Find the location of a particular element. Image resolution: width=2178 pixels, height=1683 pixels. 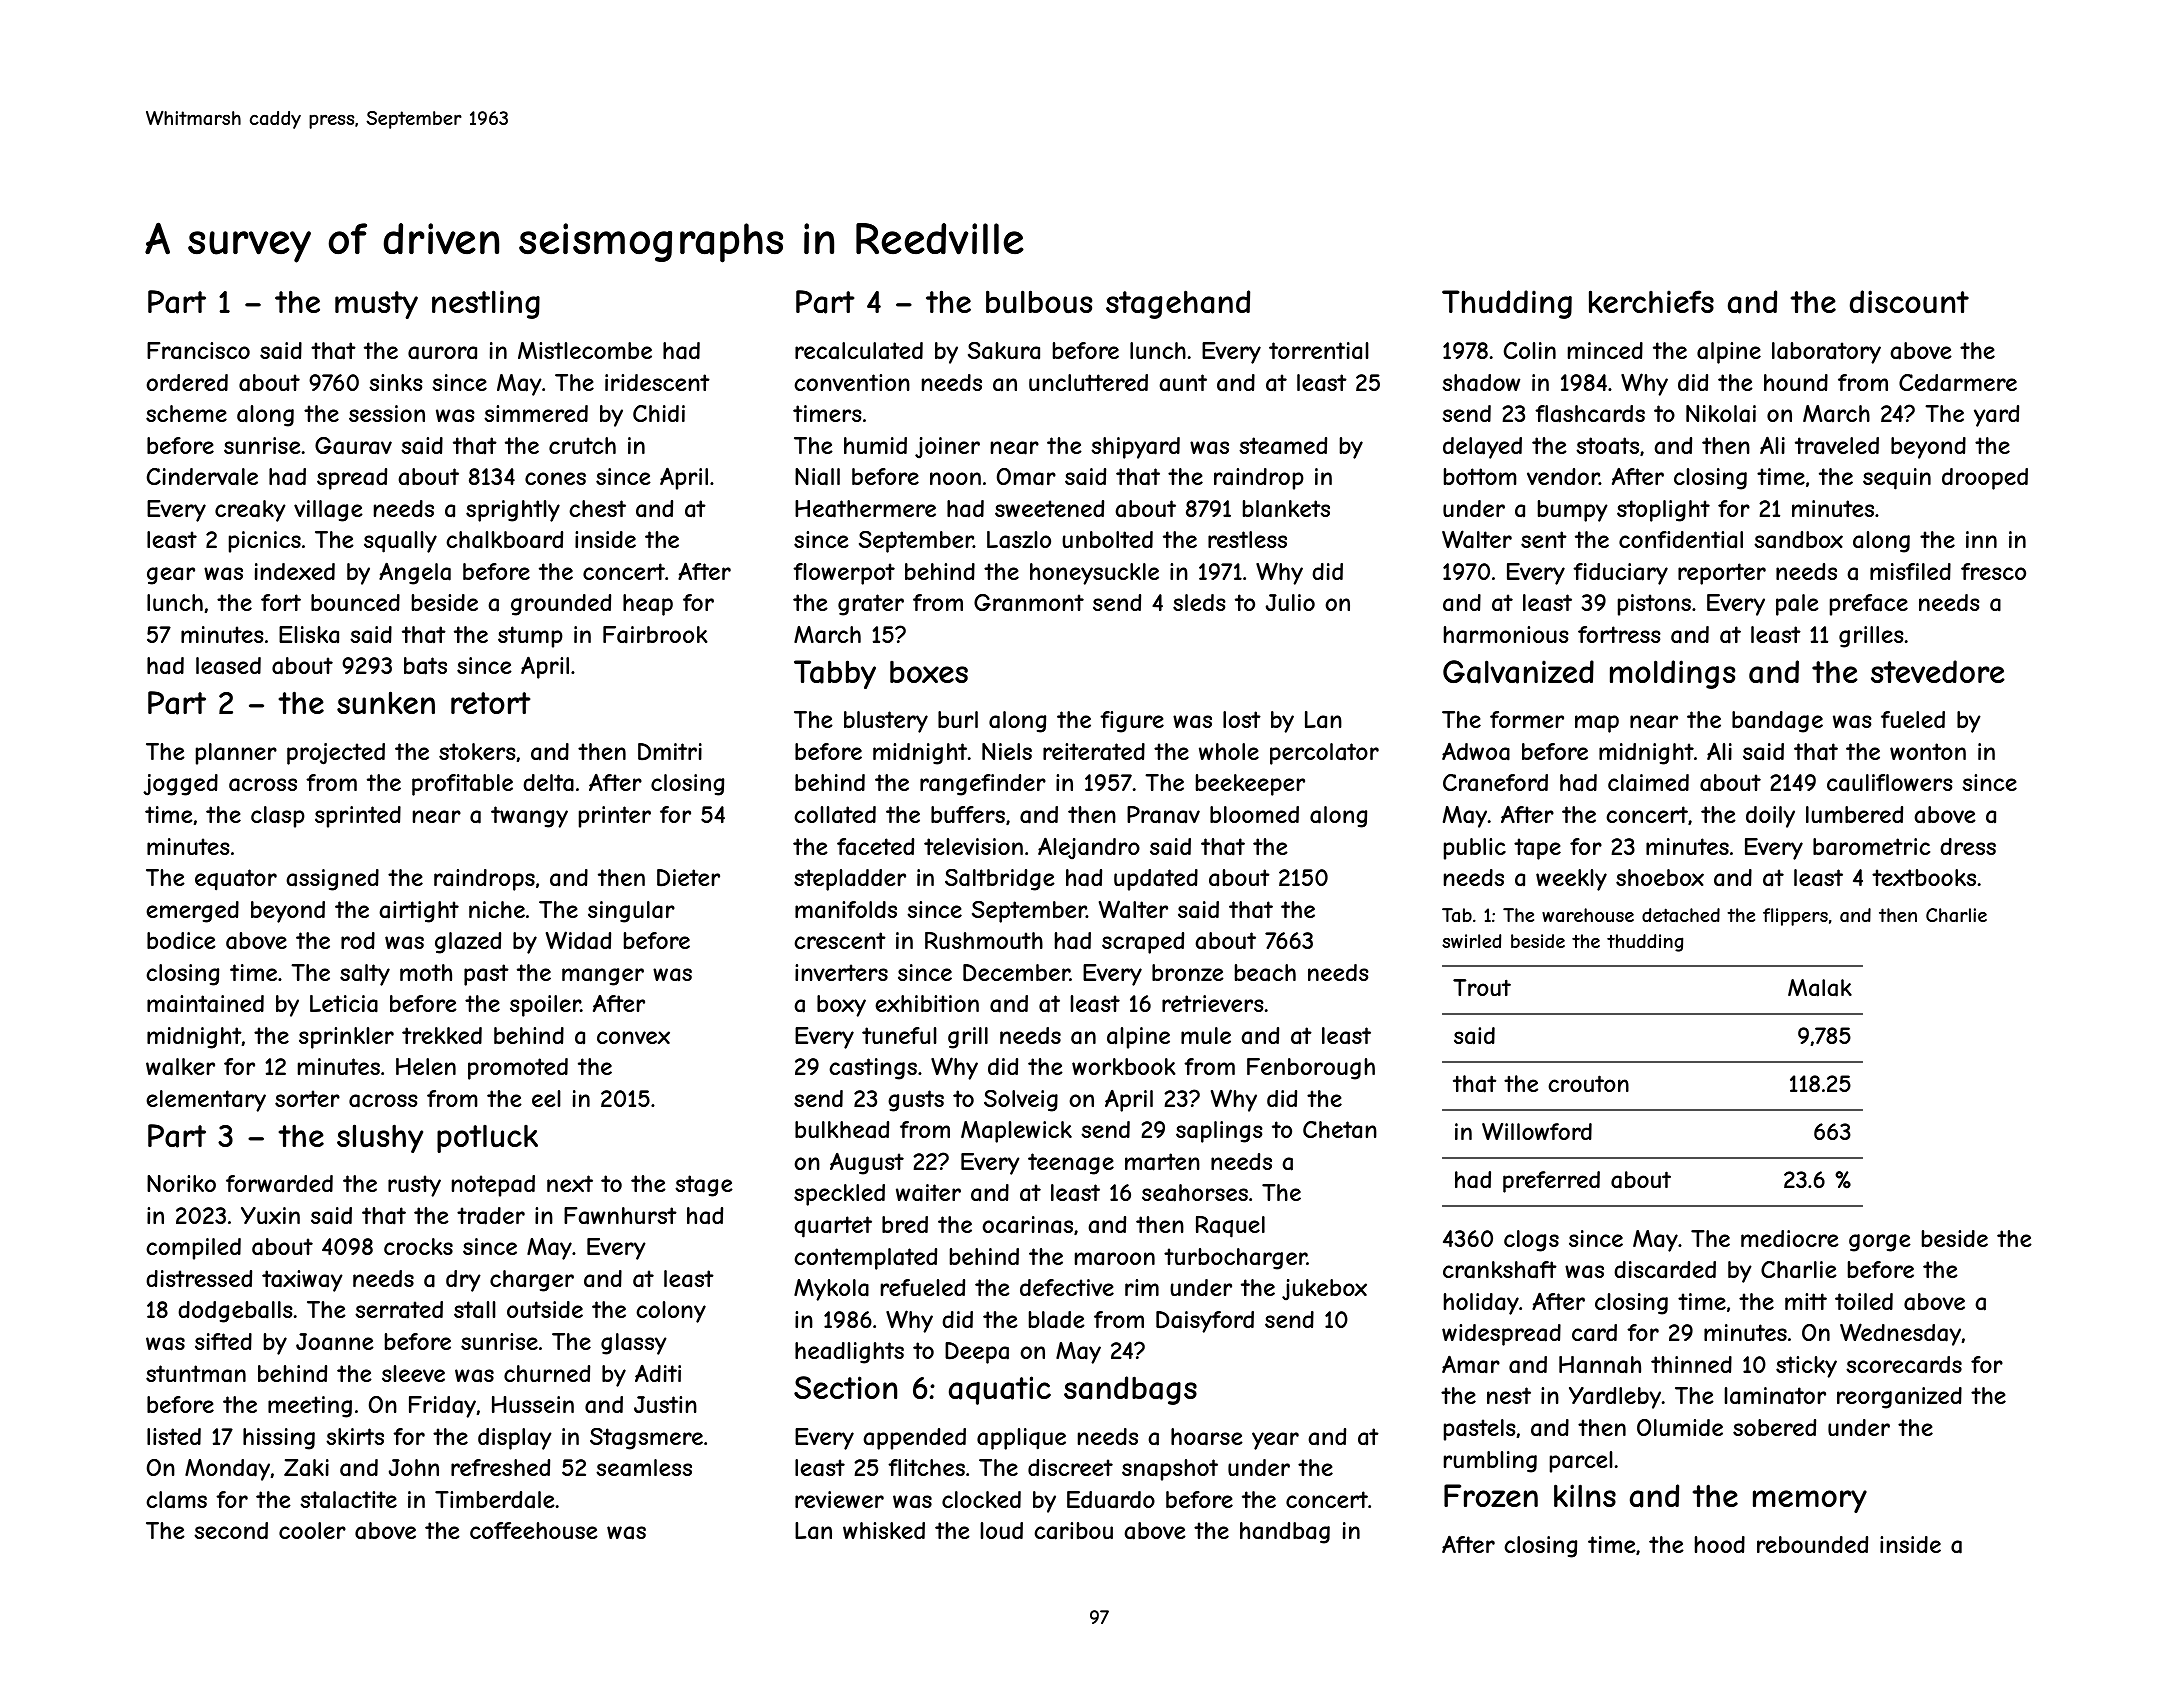

drooped is located at coordinates (1985, 479).
